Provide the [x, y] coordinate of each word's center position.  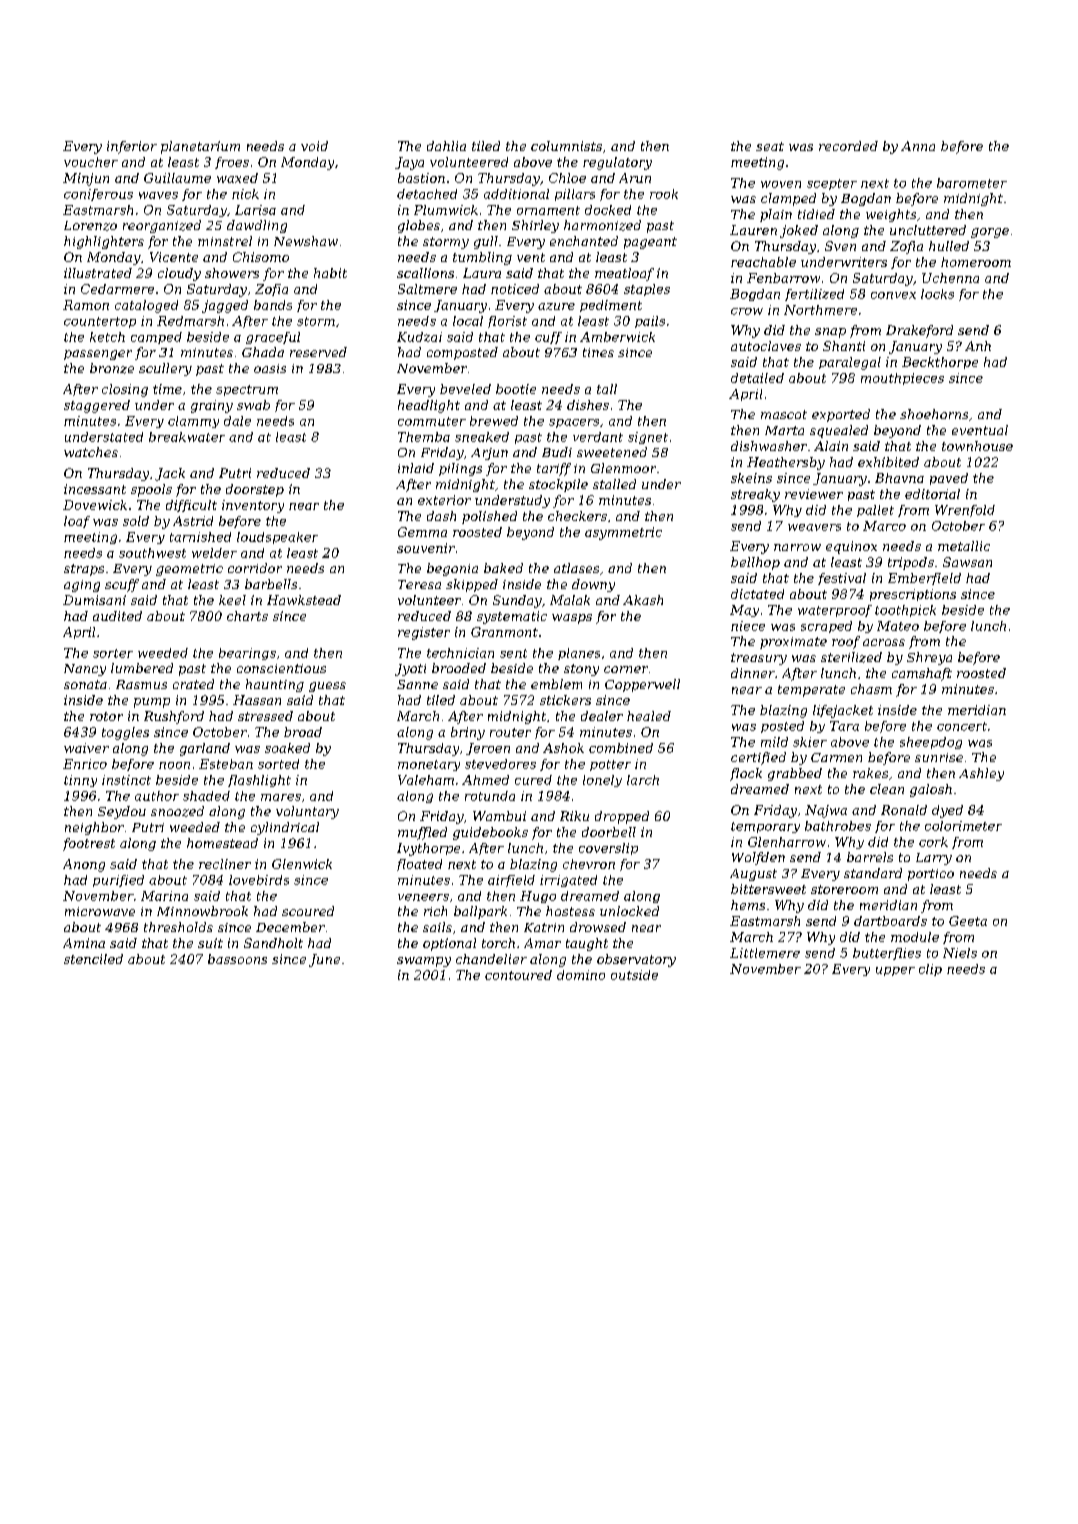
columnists [566, 146]
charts [247, 616]
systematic [512, 617]
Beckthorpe [940, 363]
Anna [918, 146]
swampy [424, 962]
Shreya [929, 658]
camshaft [922, 674]
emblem [556, 684]
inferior [132, 147]
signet [648, 438]
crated [193, 684]
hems [748, 905]
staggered [97, 406]
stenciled [93, 959]
